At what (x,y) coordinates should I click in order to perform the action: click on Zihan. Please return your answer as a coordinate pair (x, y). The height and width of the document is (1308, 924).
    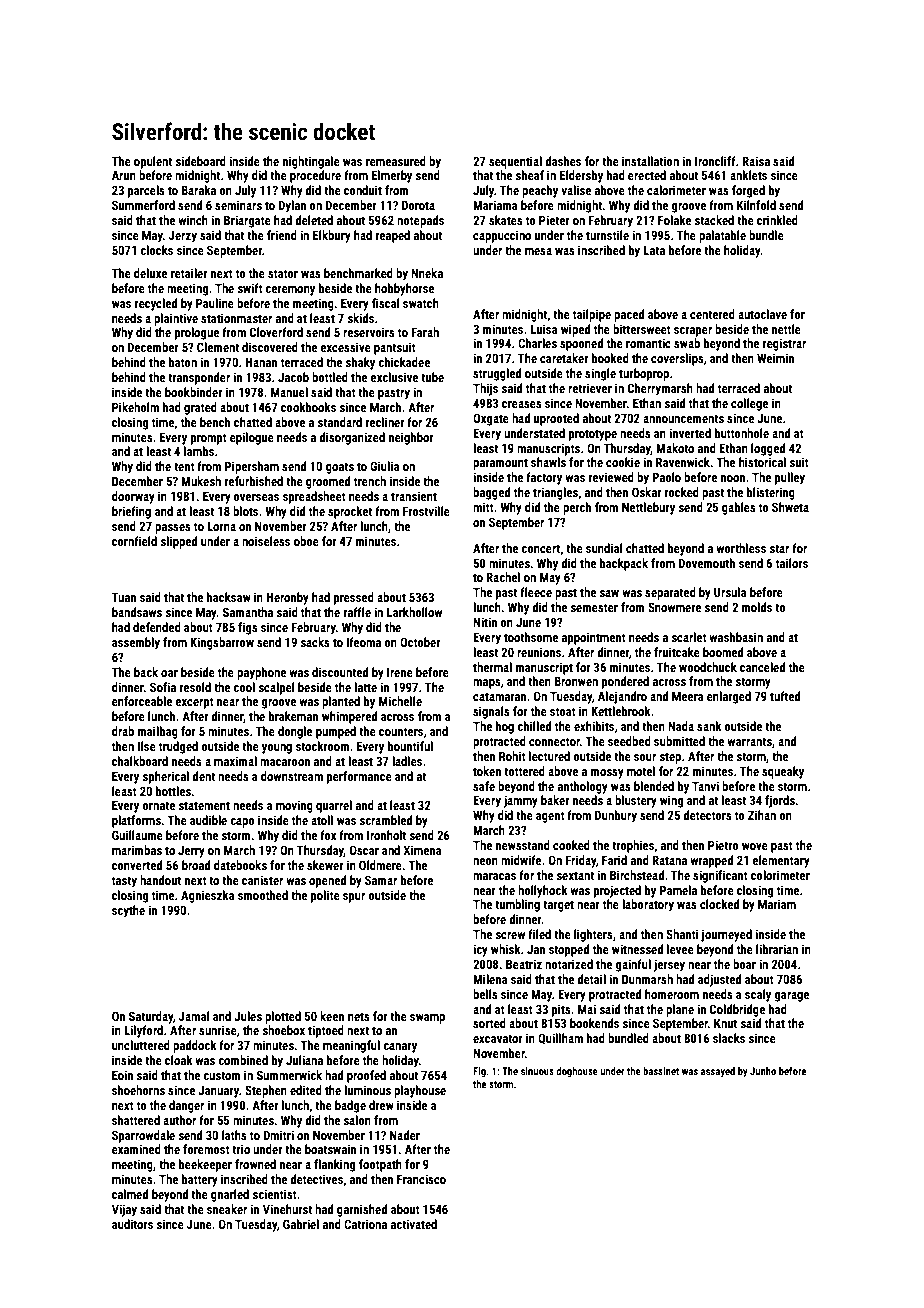
    Looking at the image, I should click on (762, 815).
